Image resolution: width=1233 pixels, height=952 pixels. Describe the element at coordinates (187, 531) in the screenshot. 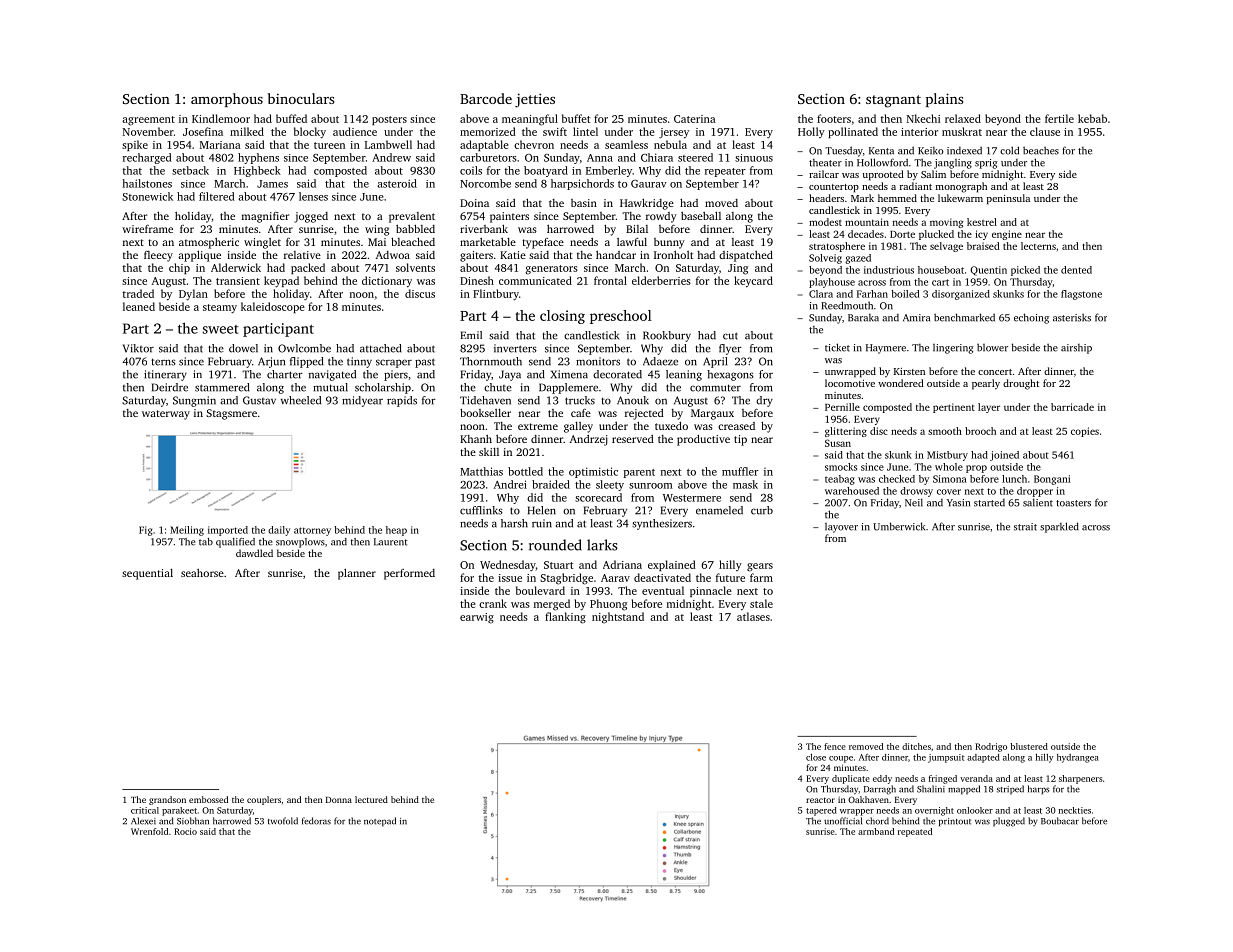

I see `Meiling` at that location.
